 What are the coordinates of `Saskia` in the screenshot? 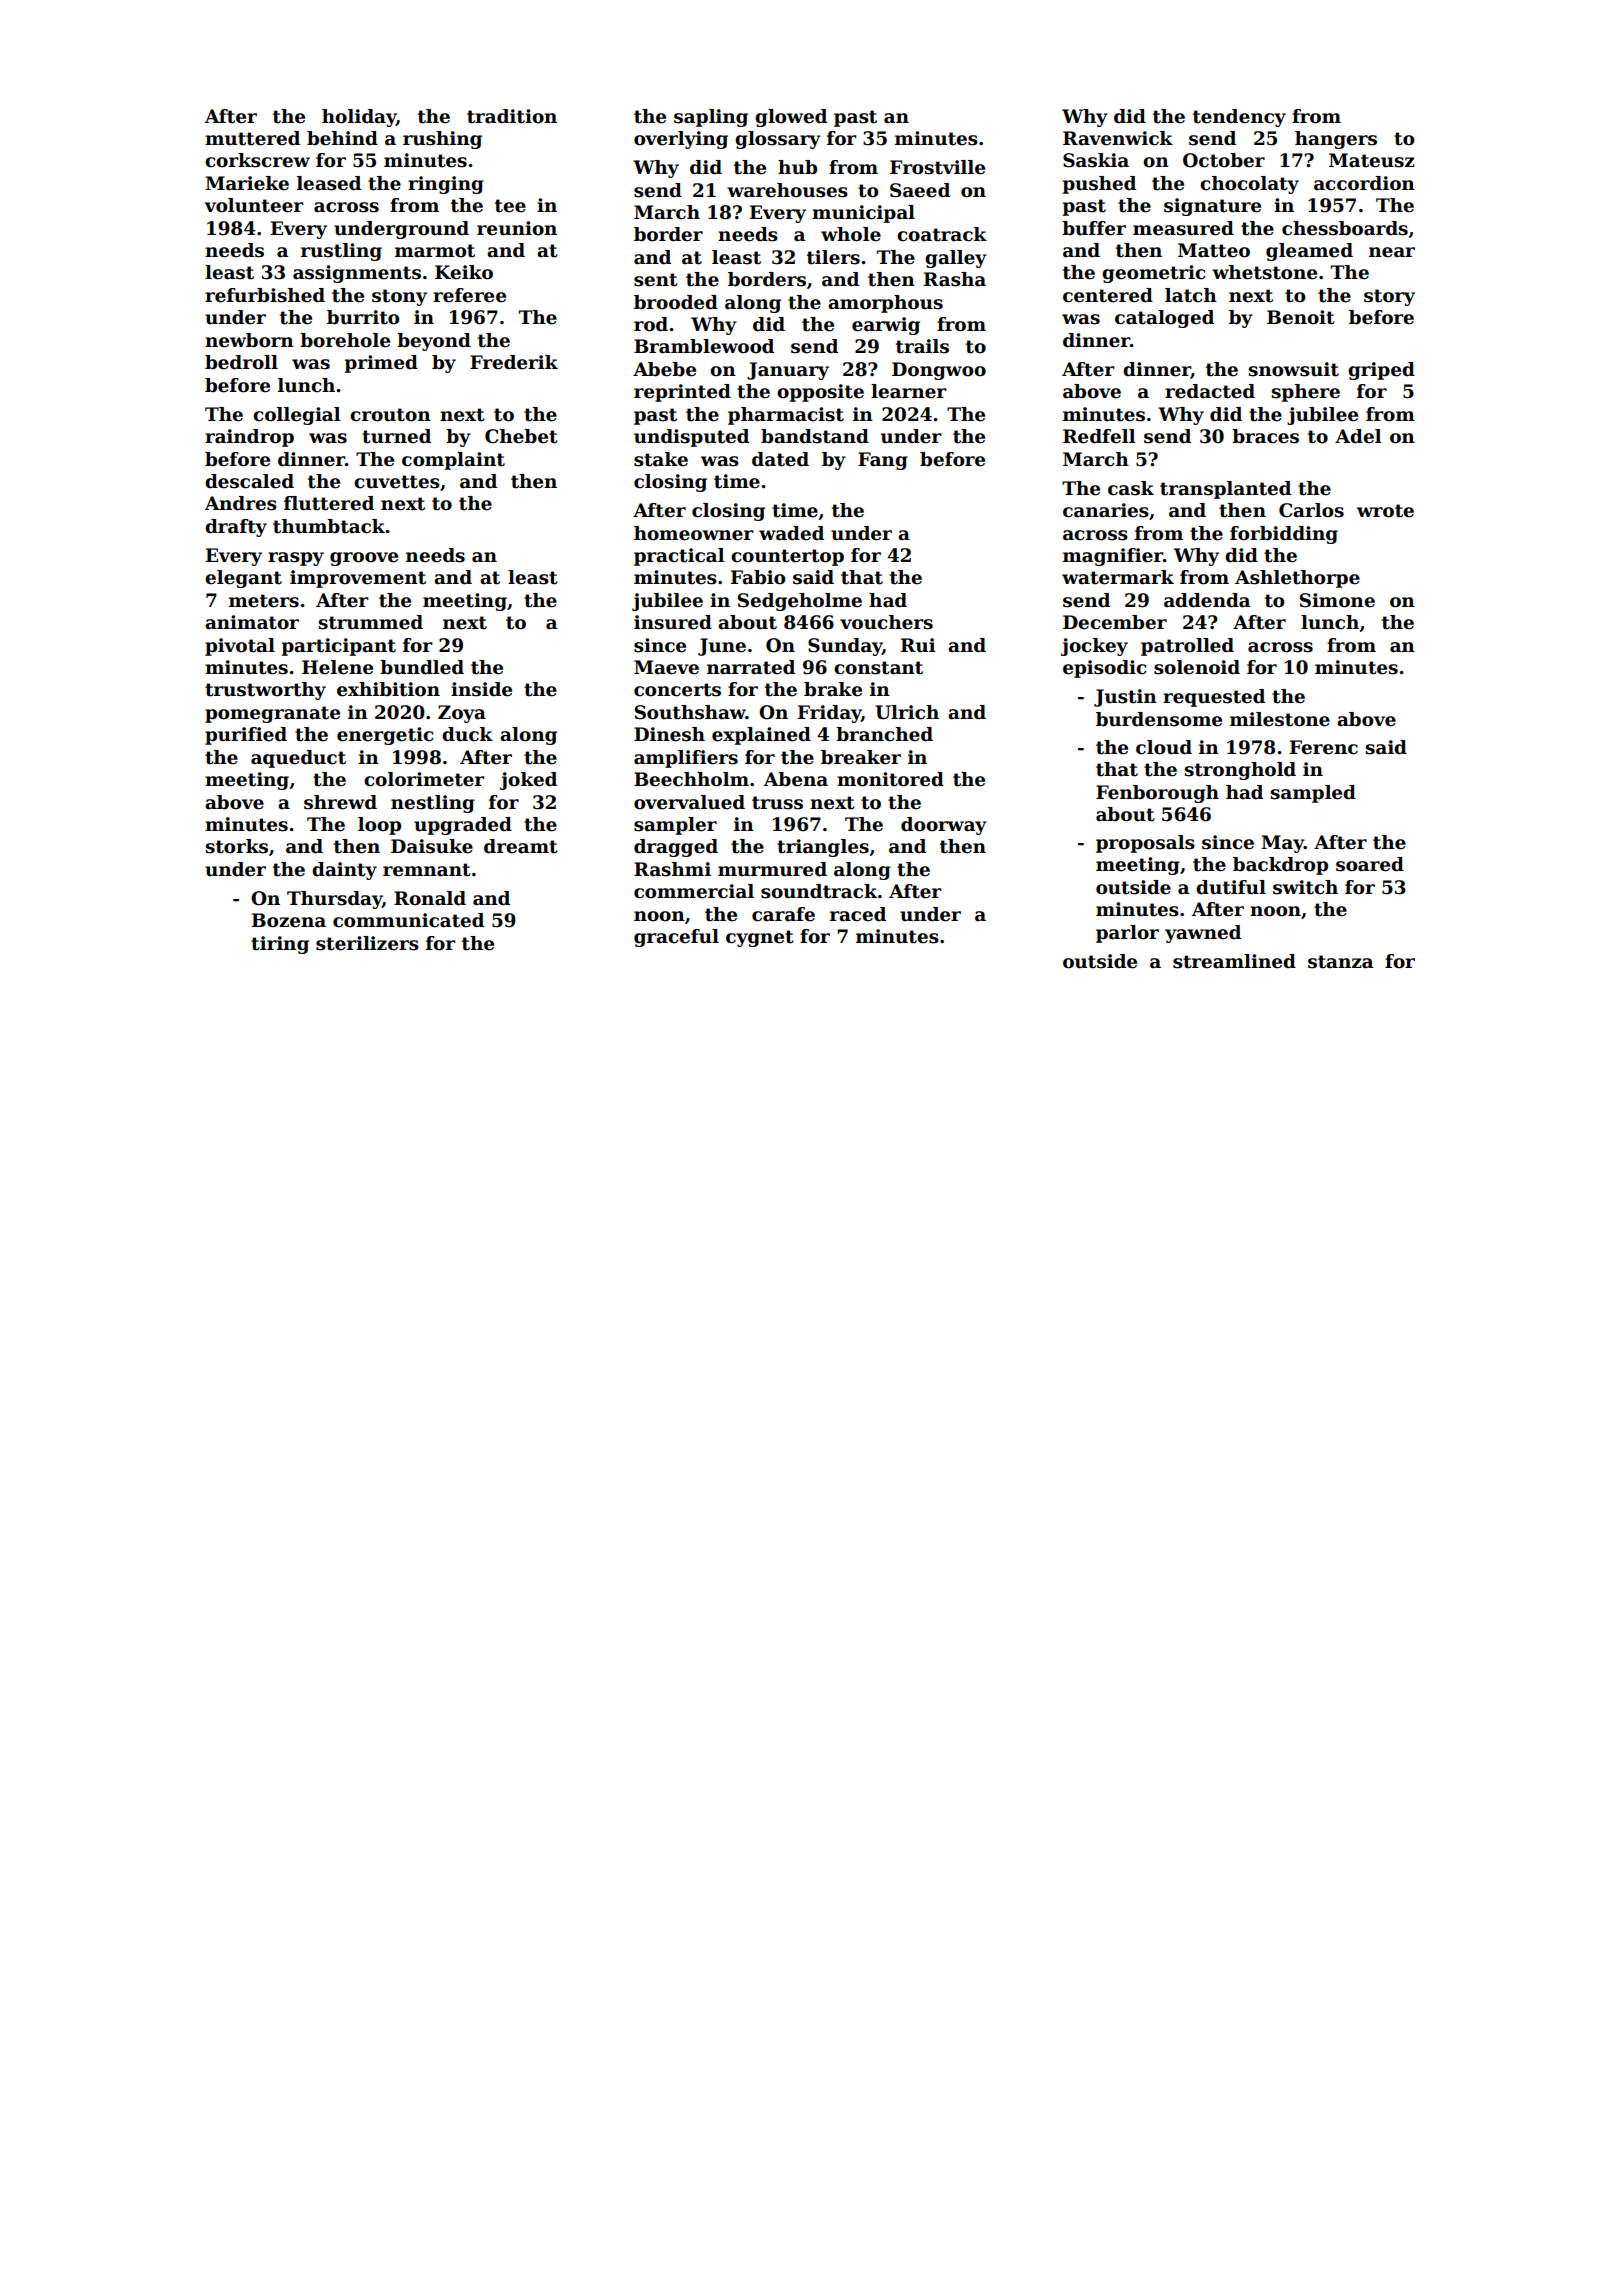 It's located at (1096, 160).
